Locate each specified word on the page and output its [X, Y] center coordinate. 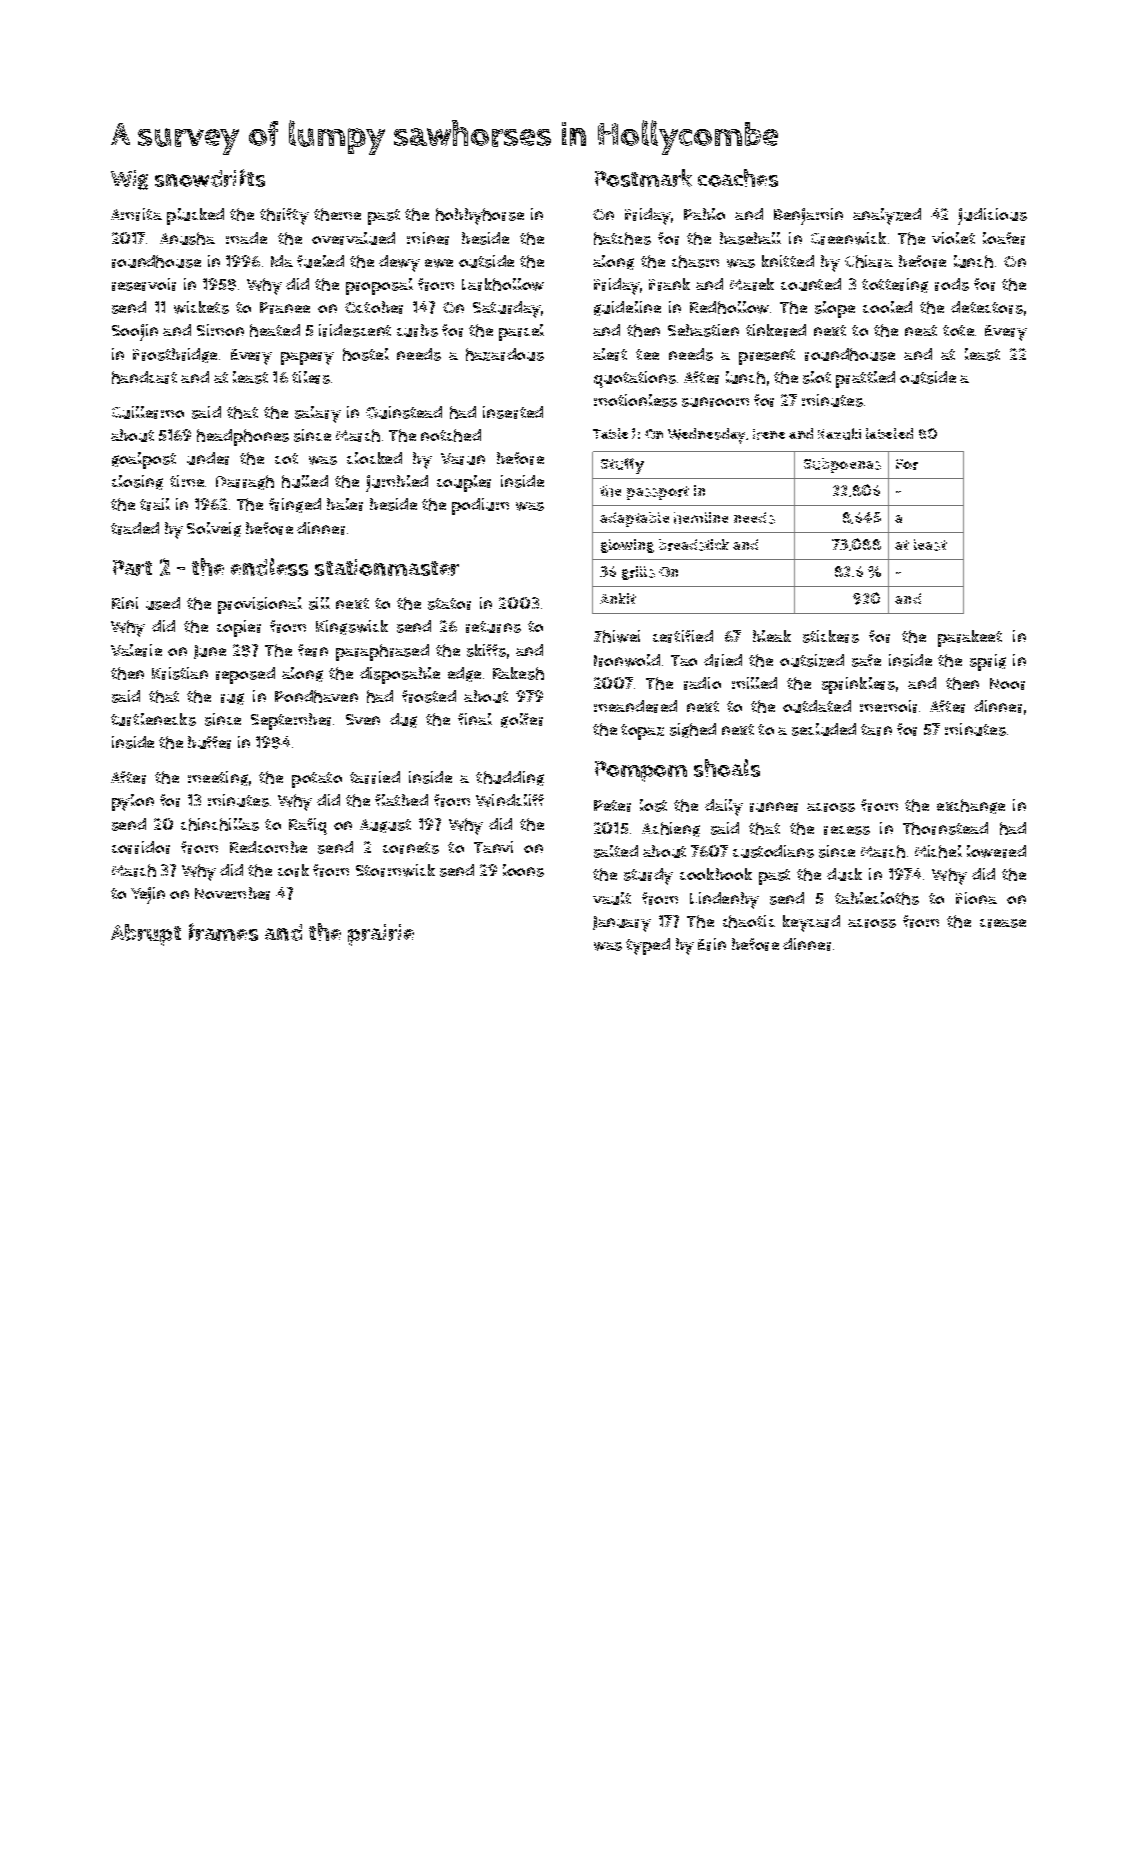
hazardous [505, 354]
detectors [987, 307]
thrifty [284, 216]
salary [318, 414]
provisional [260, 605]
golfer [522, 720]
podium [480, 506]
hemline [701, 518]
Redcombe [268, 847]
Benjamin [808, 216]
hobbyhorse [480, 216]
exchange [971, 806]
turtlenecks [153, 719]
